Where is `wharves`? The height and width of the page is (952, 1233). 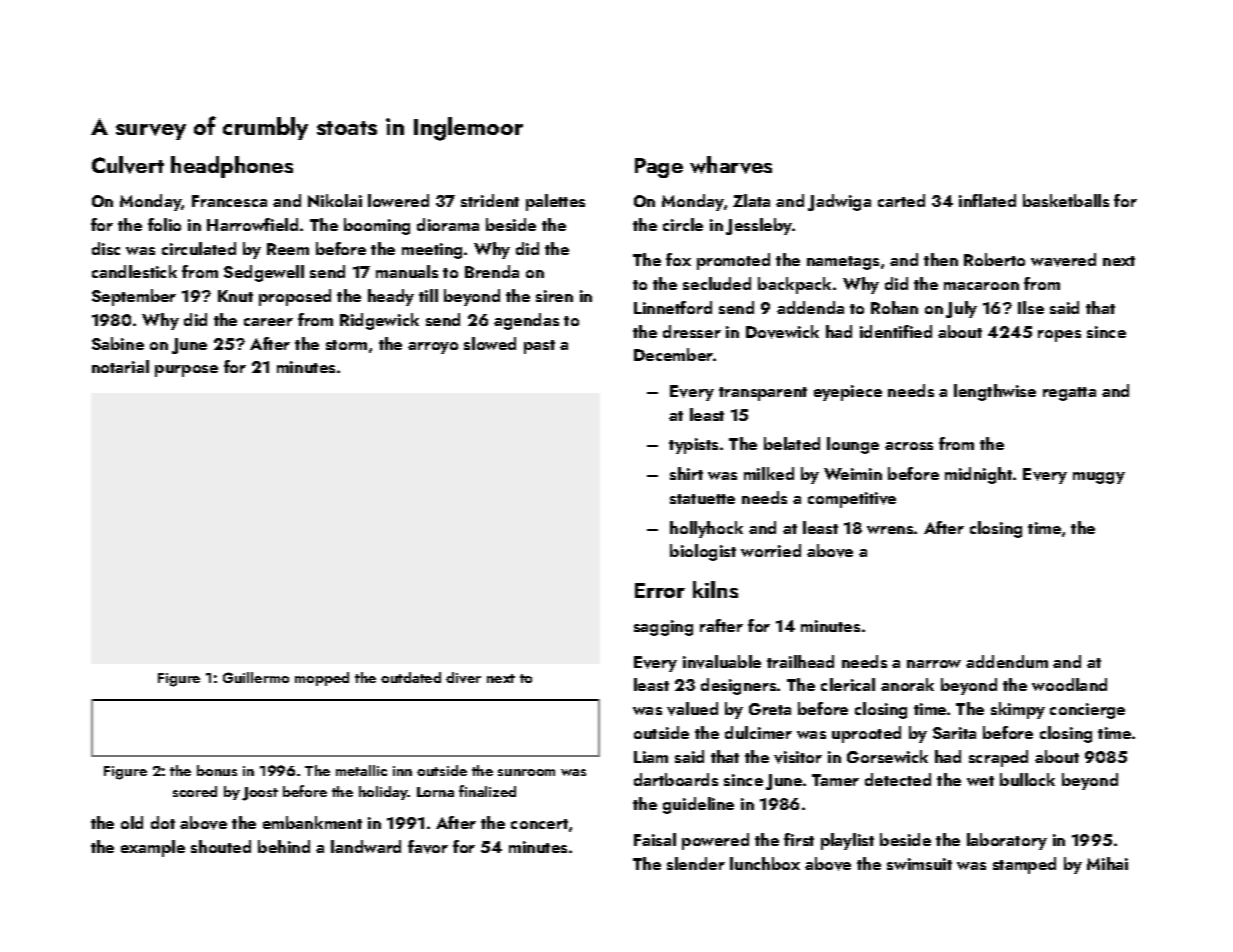
wharves is located at coordinates (731, 165).
